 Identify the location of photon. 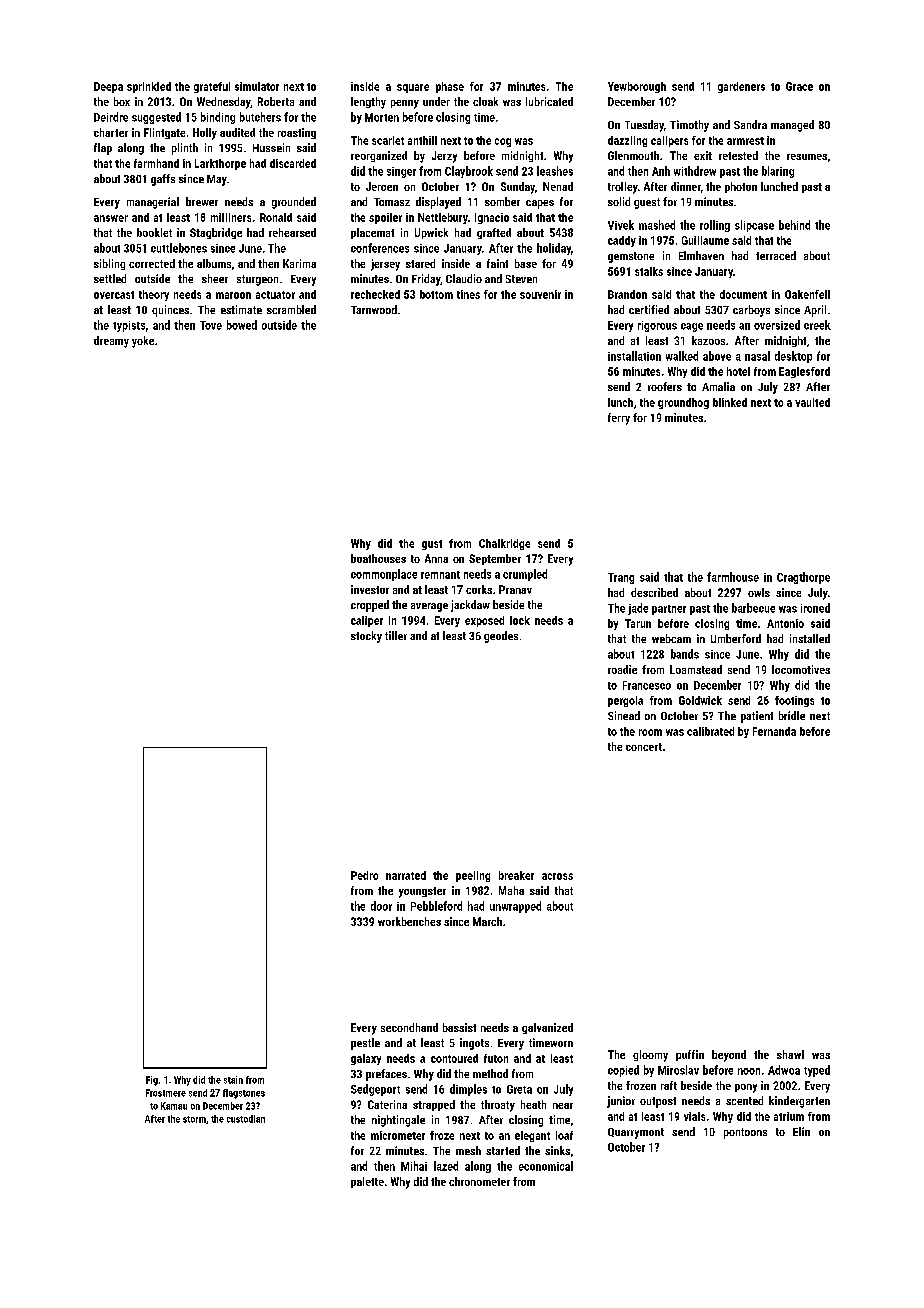
(741, 187).
